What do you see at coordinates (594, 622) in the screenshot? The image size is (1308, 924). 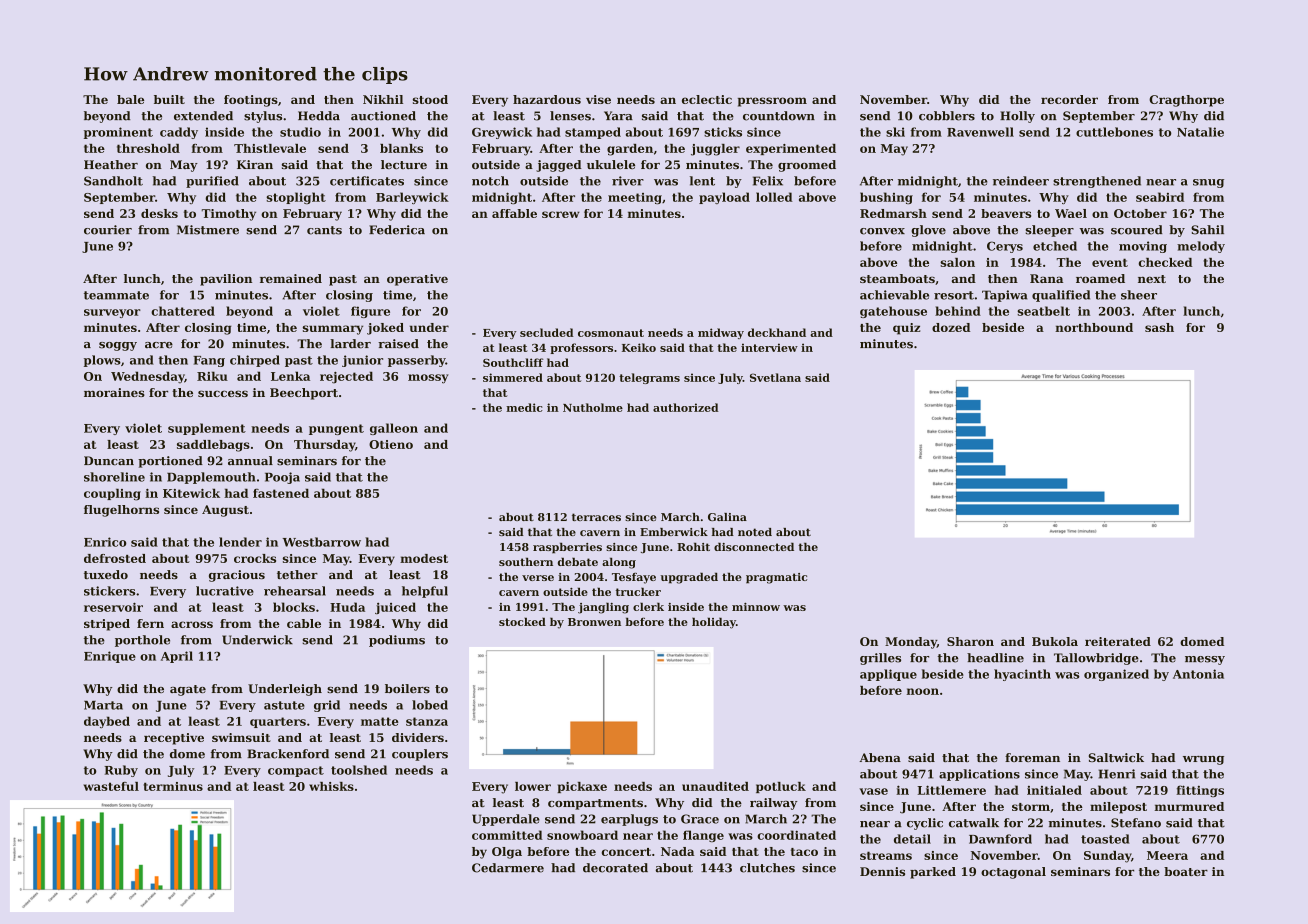 I see `Bronwen` at bounding box center [594, 622].
